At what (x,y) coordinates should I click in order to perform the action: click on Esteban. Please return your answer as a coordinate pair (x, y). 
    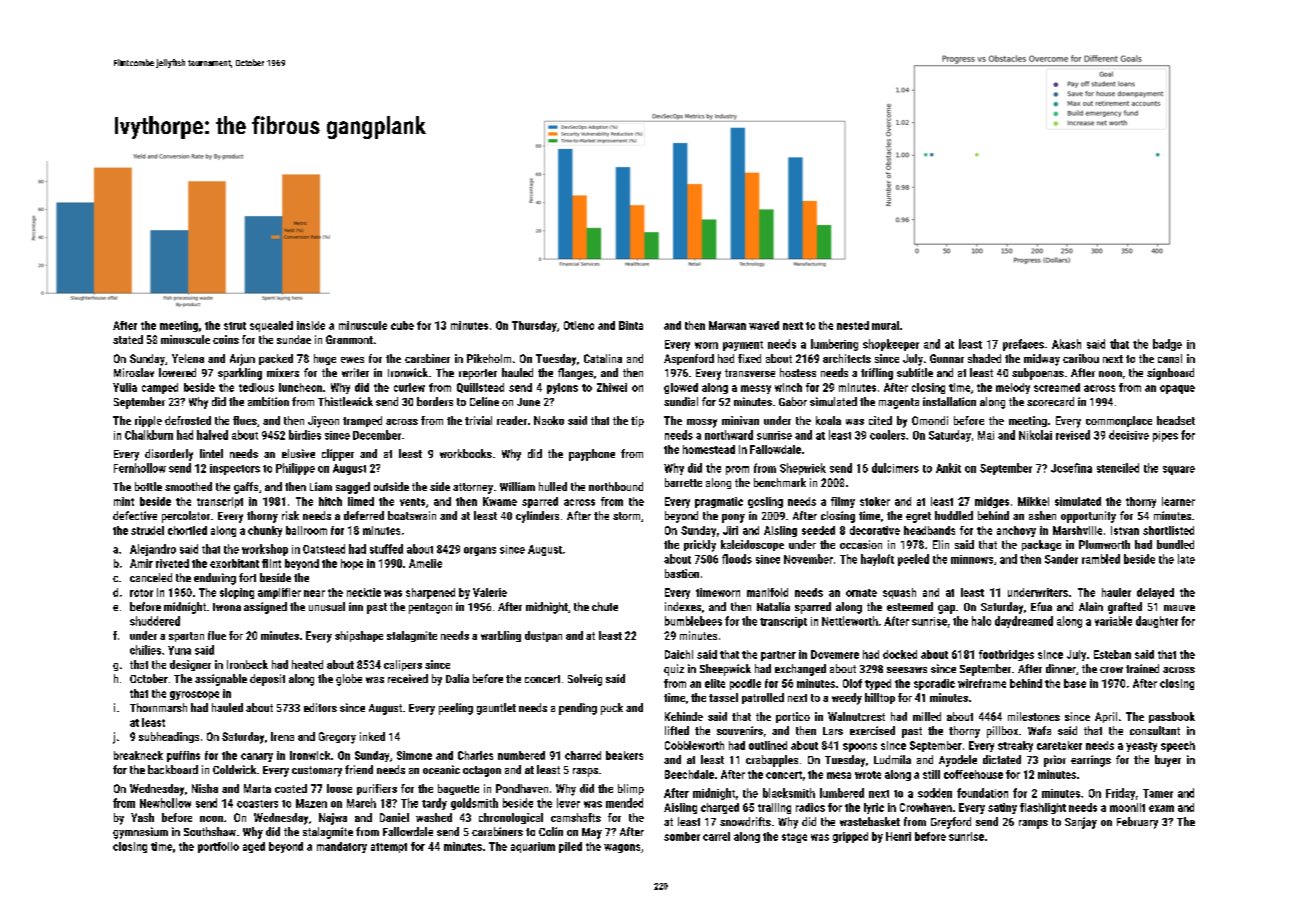
    Looking at the image, I should click on (1112, 654).
